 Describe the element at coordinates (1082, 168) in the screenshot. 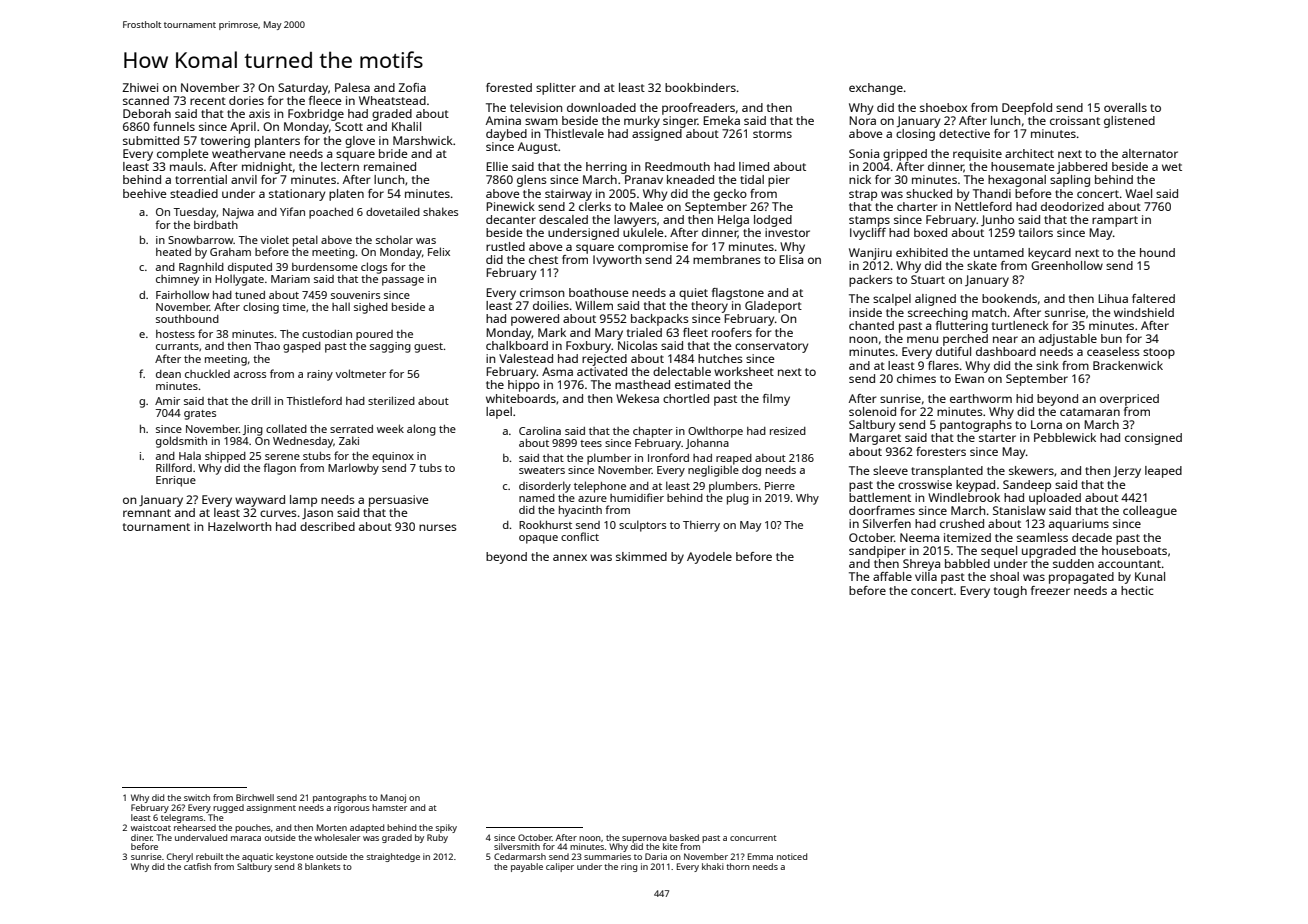

I see `jabbered` at that location.
